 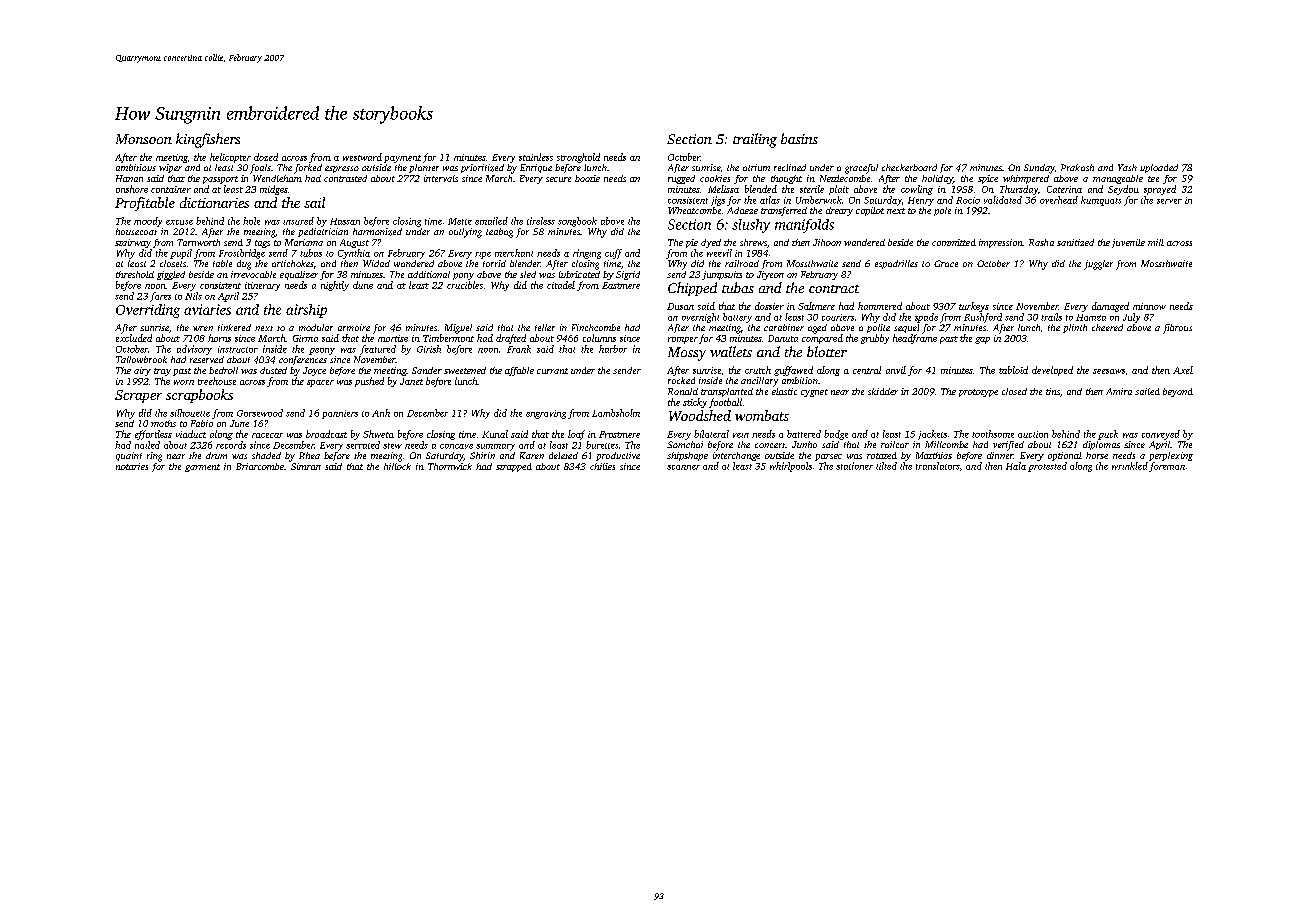 I want to click on contract, so click(x=834, y=289).
